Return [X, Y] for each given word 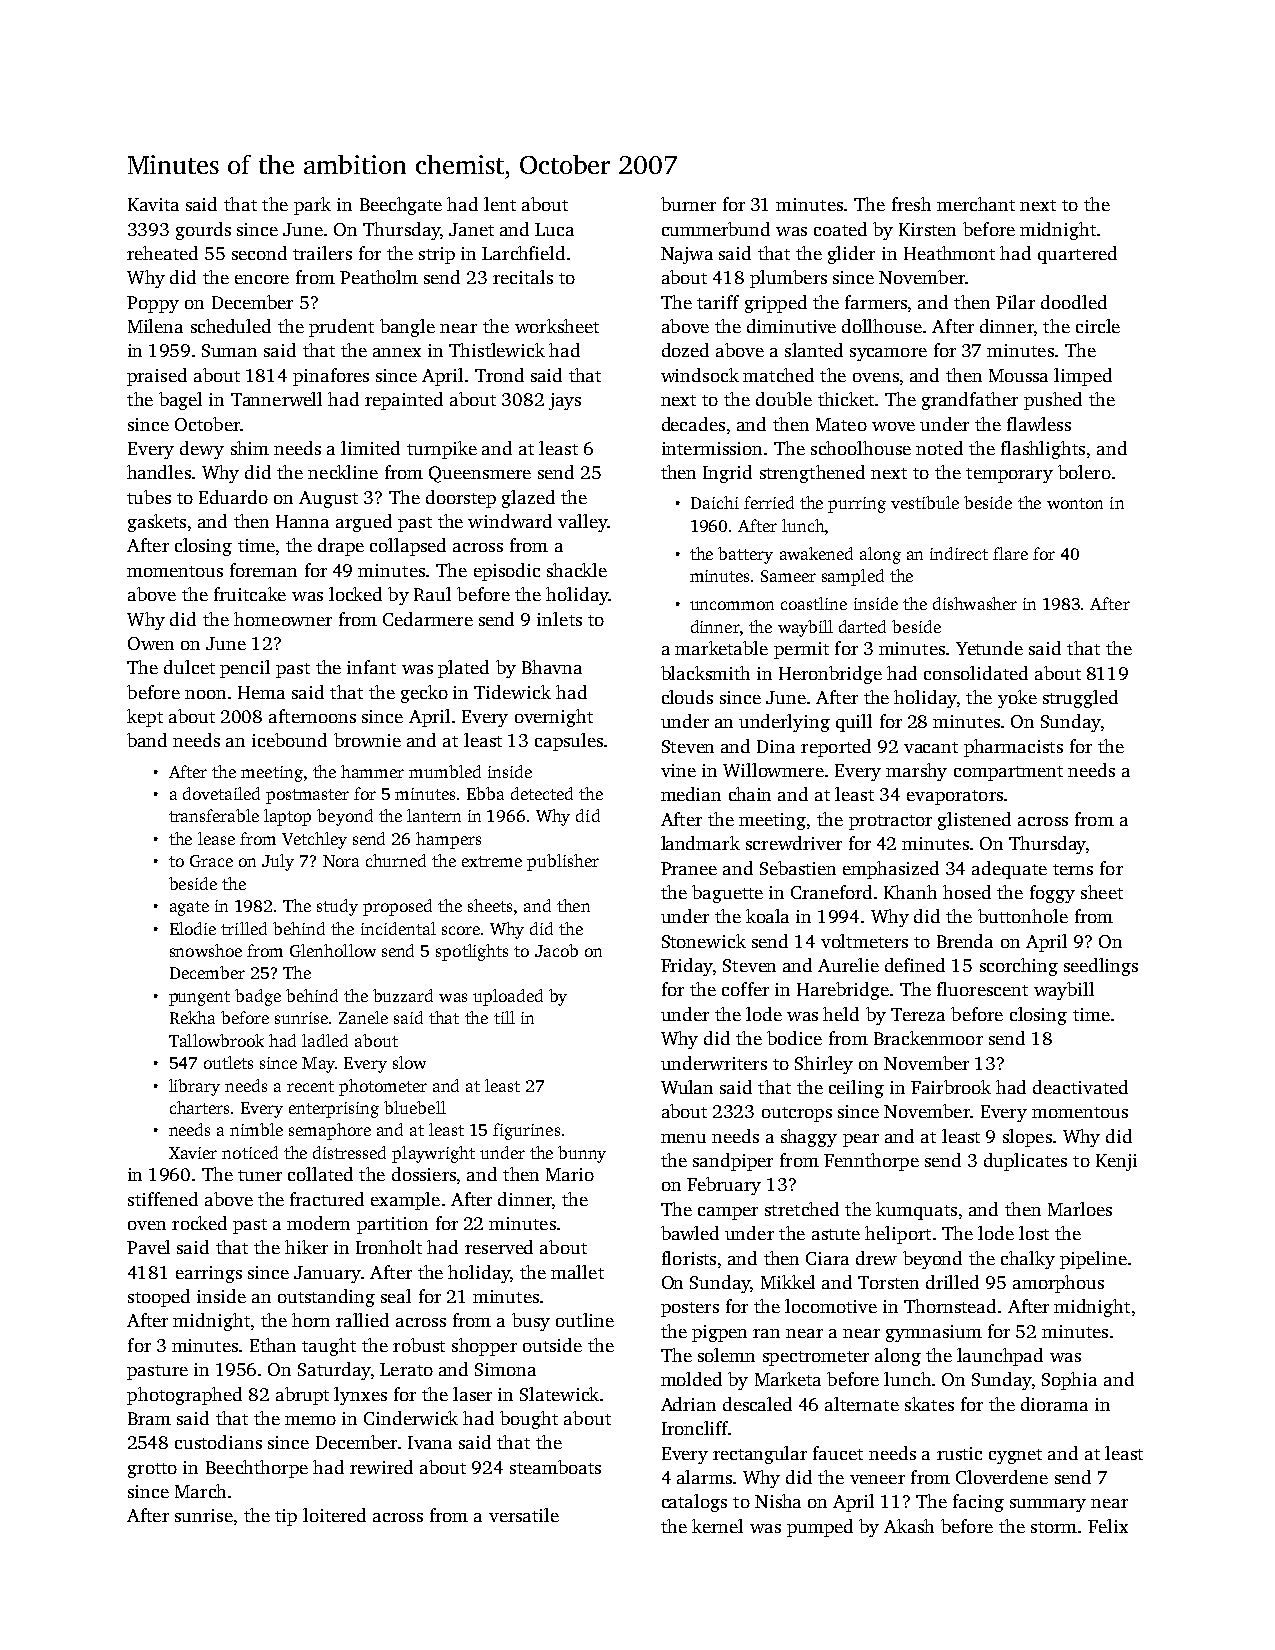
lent [500, 204]
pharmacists [1013, 748]
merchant [976, 204]
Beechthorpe [257, 1469]
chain [750, 794]
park [312, 206]
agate [189, 908]
